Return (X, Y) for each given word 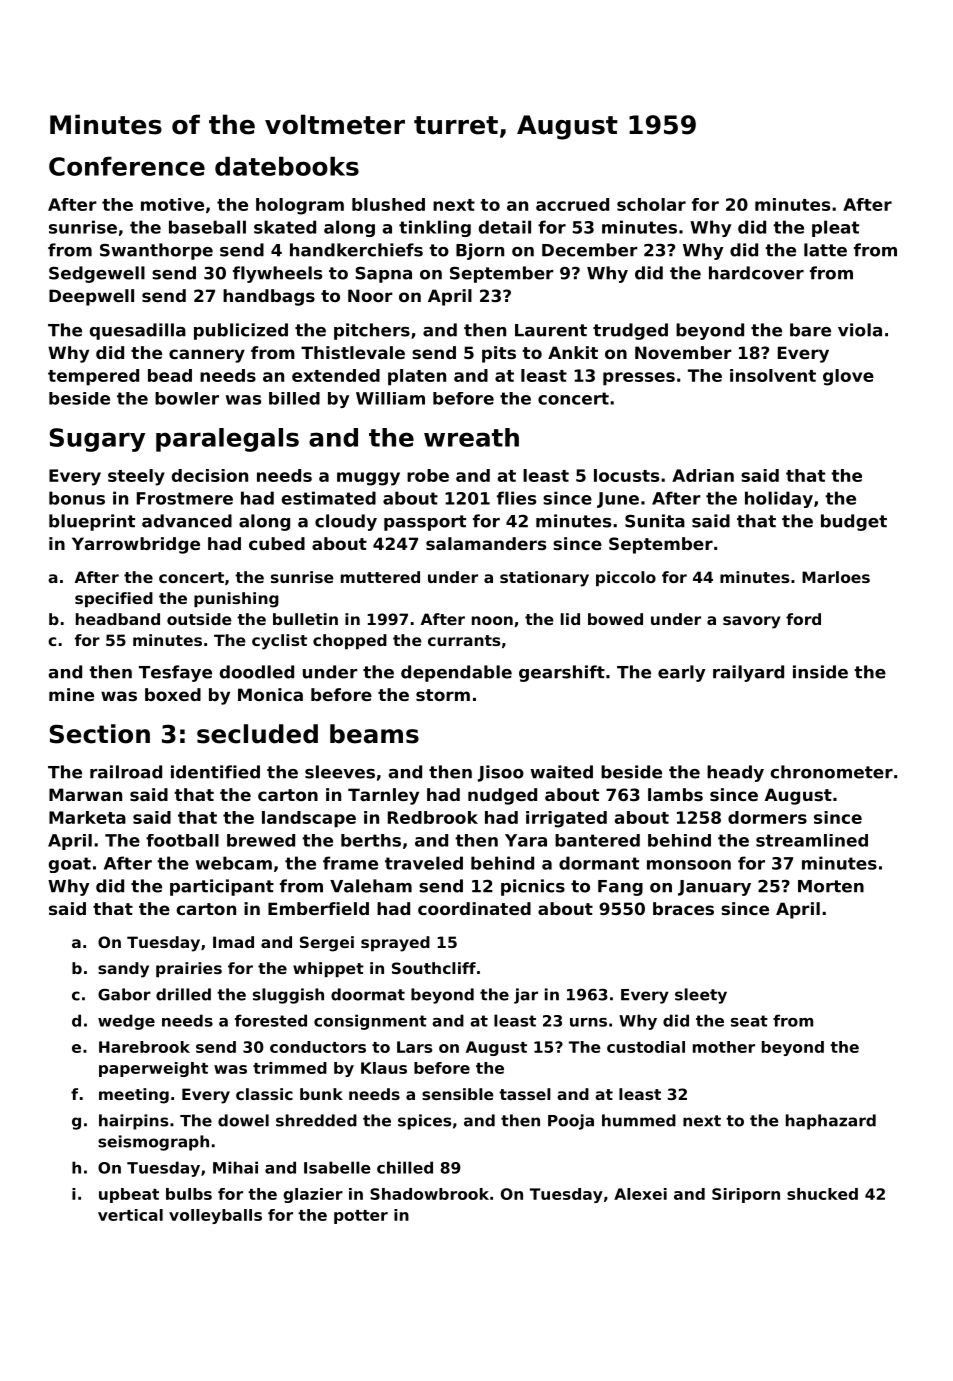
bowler (187, 398)
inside (820, 672)
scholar (651, 204)
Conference (127, 166)
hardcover (756, 273)
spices (424, 1122)
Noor (370, 295)
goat (70, 865)
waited (561, 772)
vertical (130, 1215)
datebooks (287, 166)
